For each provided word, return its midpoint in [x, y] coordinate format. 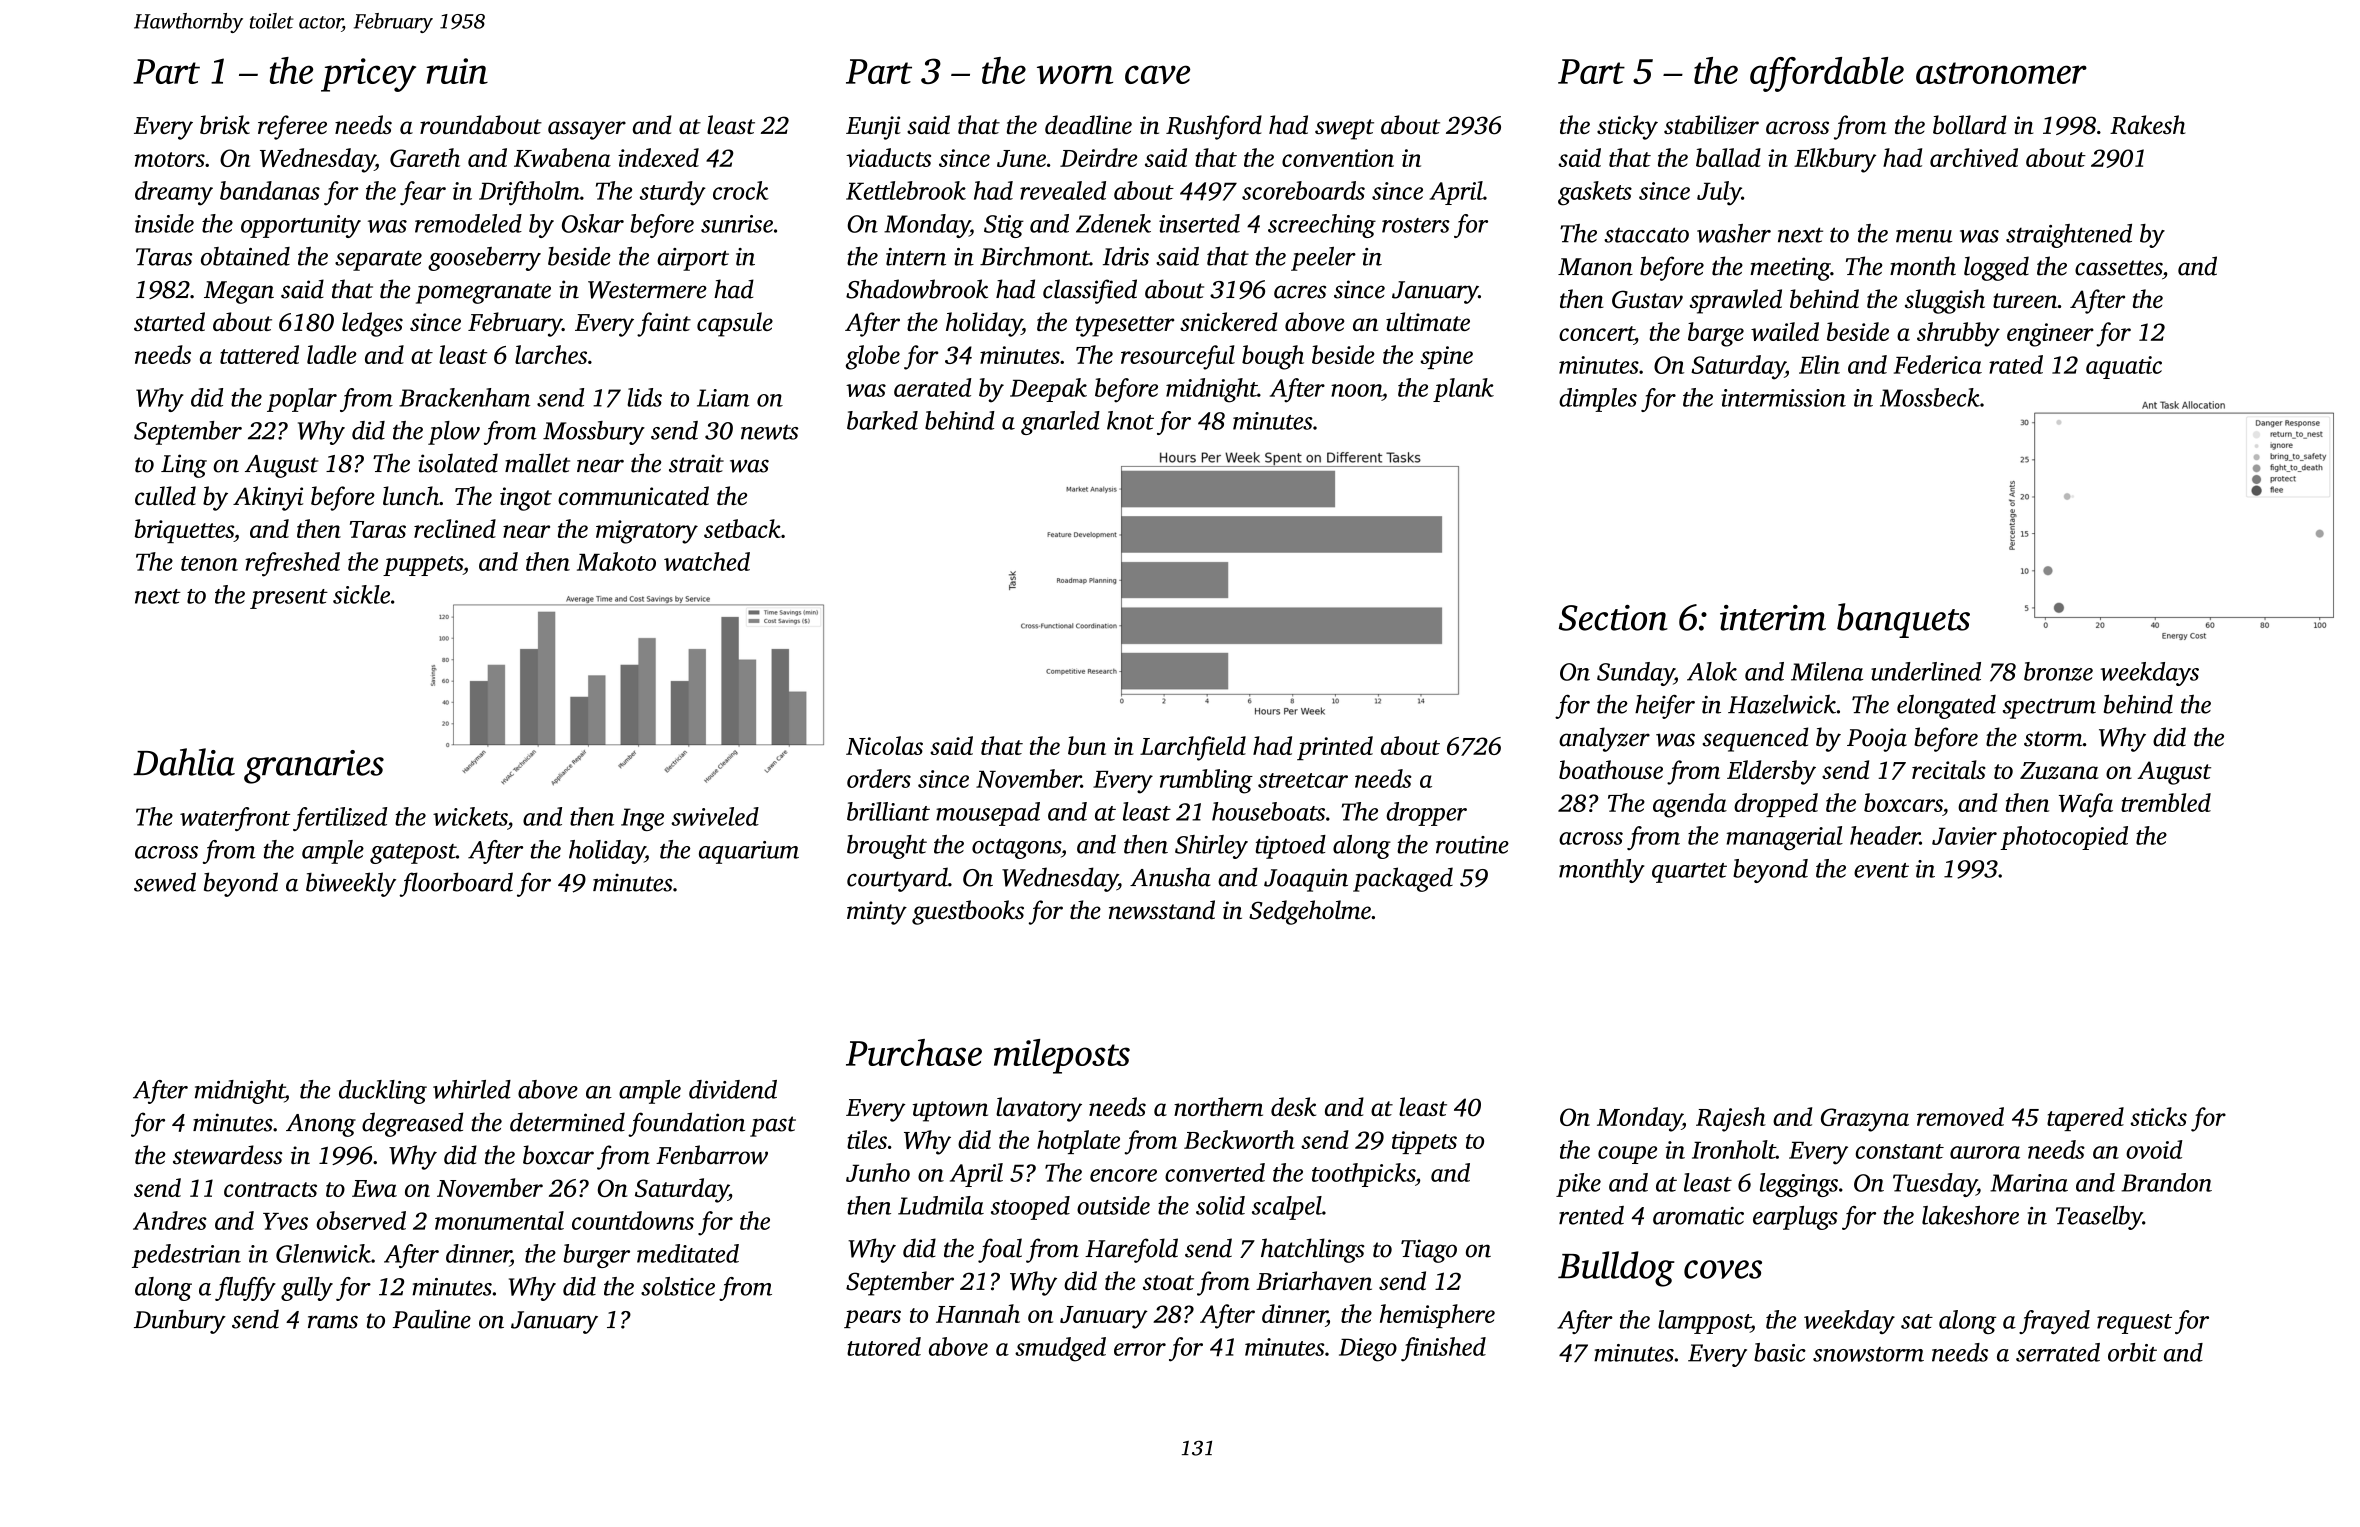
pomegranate [483, 293]
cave [1157, 74]
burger [596, 1256]
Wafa [2086, 805]
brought [887, 847]
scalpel [1287, 1208]
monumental [499, 1220]
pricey [368, 75]
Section [1613, 618]
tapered [2085, 1119]
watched [707, 561]
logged [1996, 268]
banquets [1903, 620]
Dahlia [184, 762]
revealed [1063, 190]
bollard [1969, 124]
